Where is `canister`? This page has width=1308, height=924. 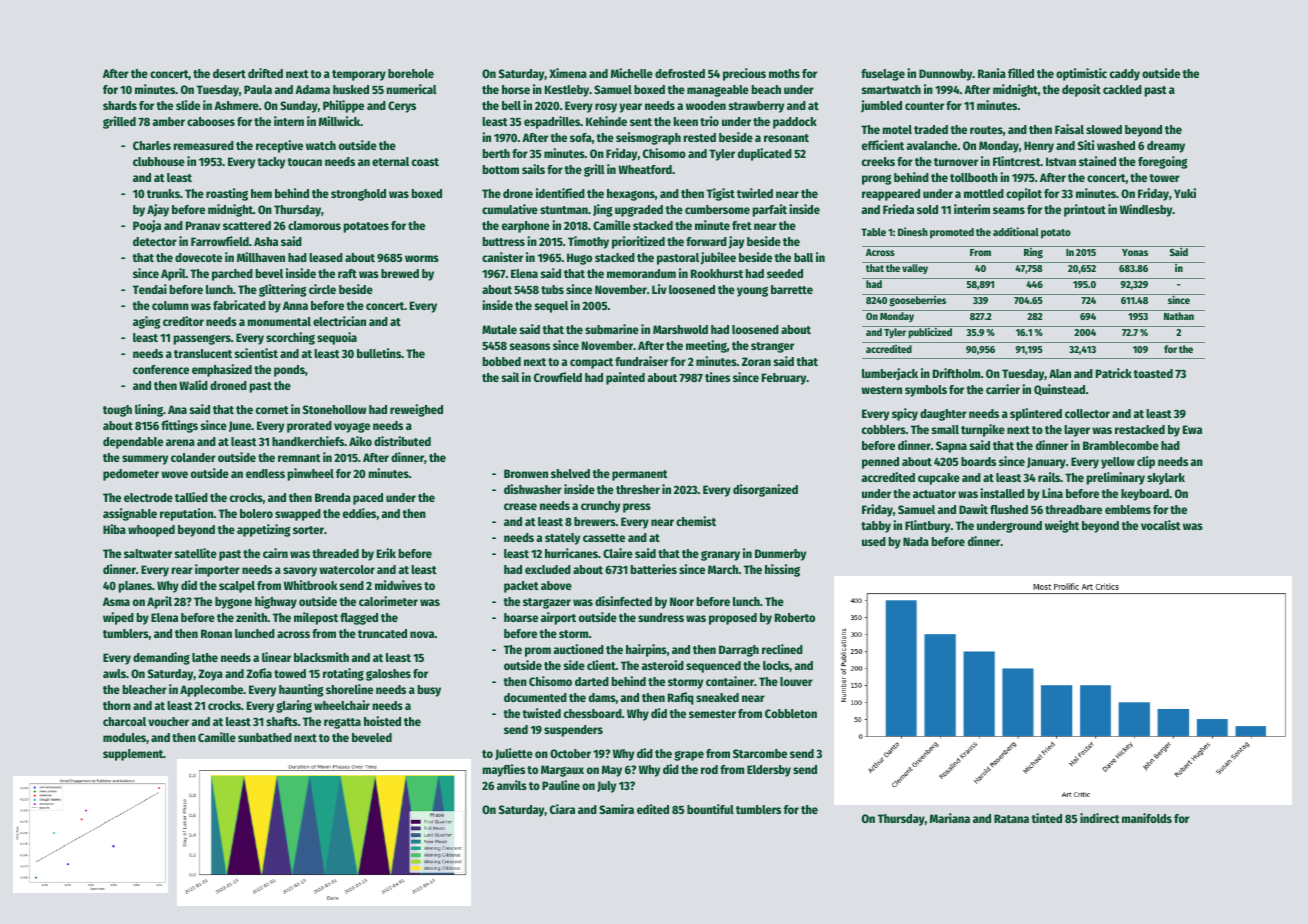
canister is located at coordinates (502, 257).
